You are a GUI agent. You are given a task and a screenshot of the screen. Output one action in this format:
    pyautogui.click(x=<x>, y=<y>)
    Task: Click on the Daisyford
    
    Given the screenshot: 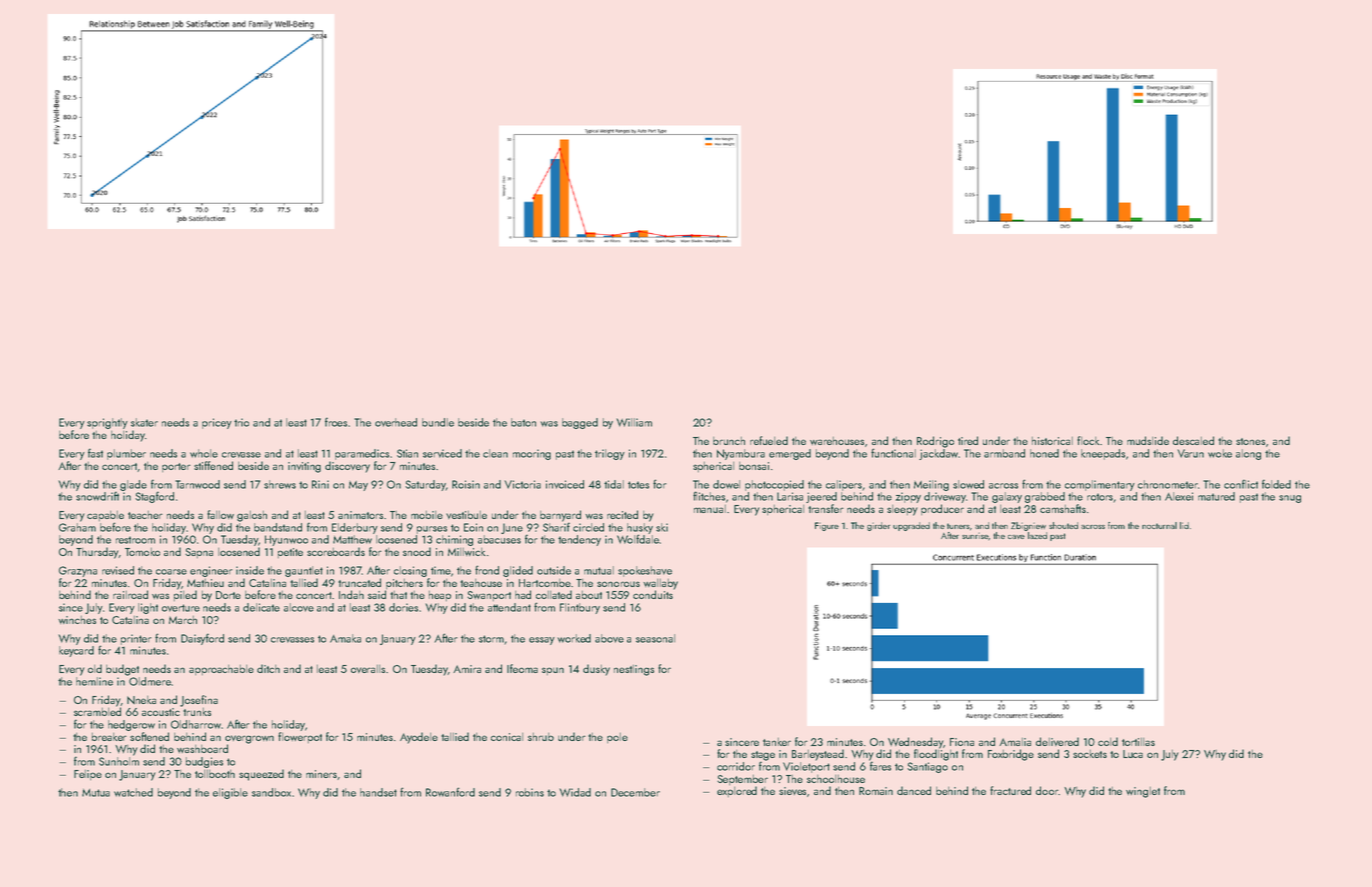 What is the action you would take?
    pyautogui.click(x=202, y=639)
